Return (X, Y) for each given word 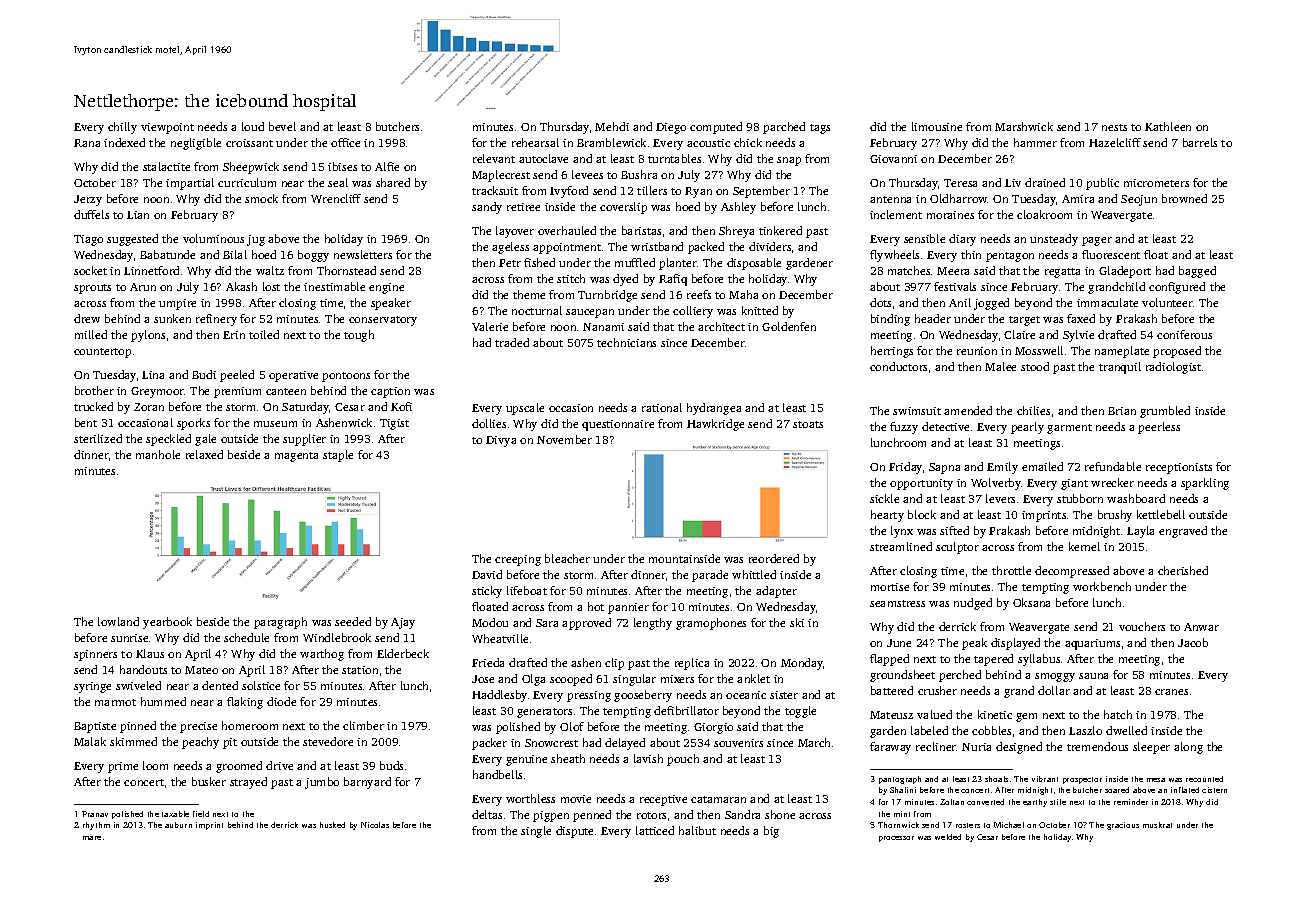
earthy (1035, 803)
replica (692, 664)
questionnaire (618, 425)
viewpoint (167, 128)
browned (1184, 198)
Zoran (149, 407)
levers (1000, 498)
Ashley (738, 208)
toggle (800, 712)
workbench (1102, 586)
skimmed (133, 741)
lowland (118, 621)
